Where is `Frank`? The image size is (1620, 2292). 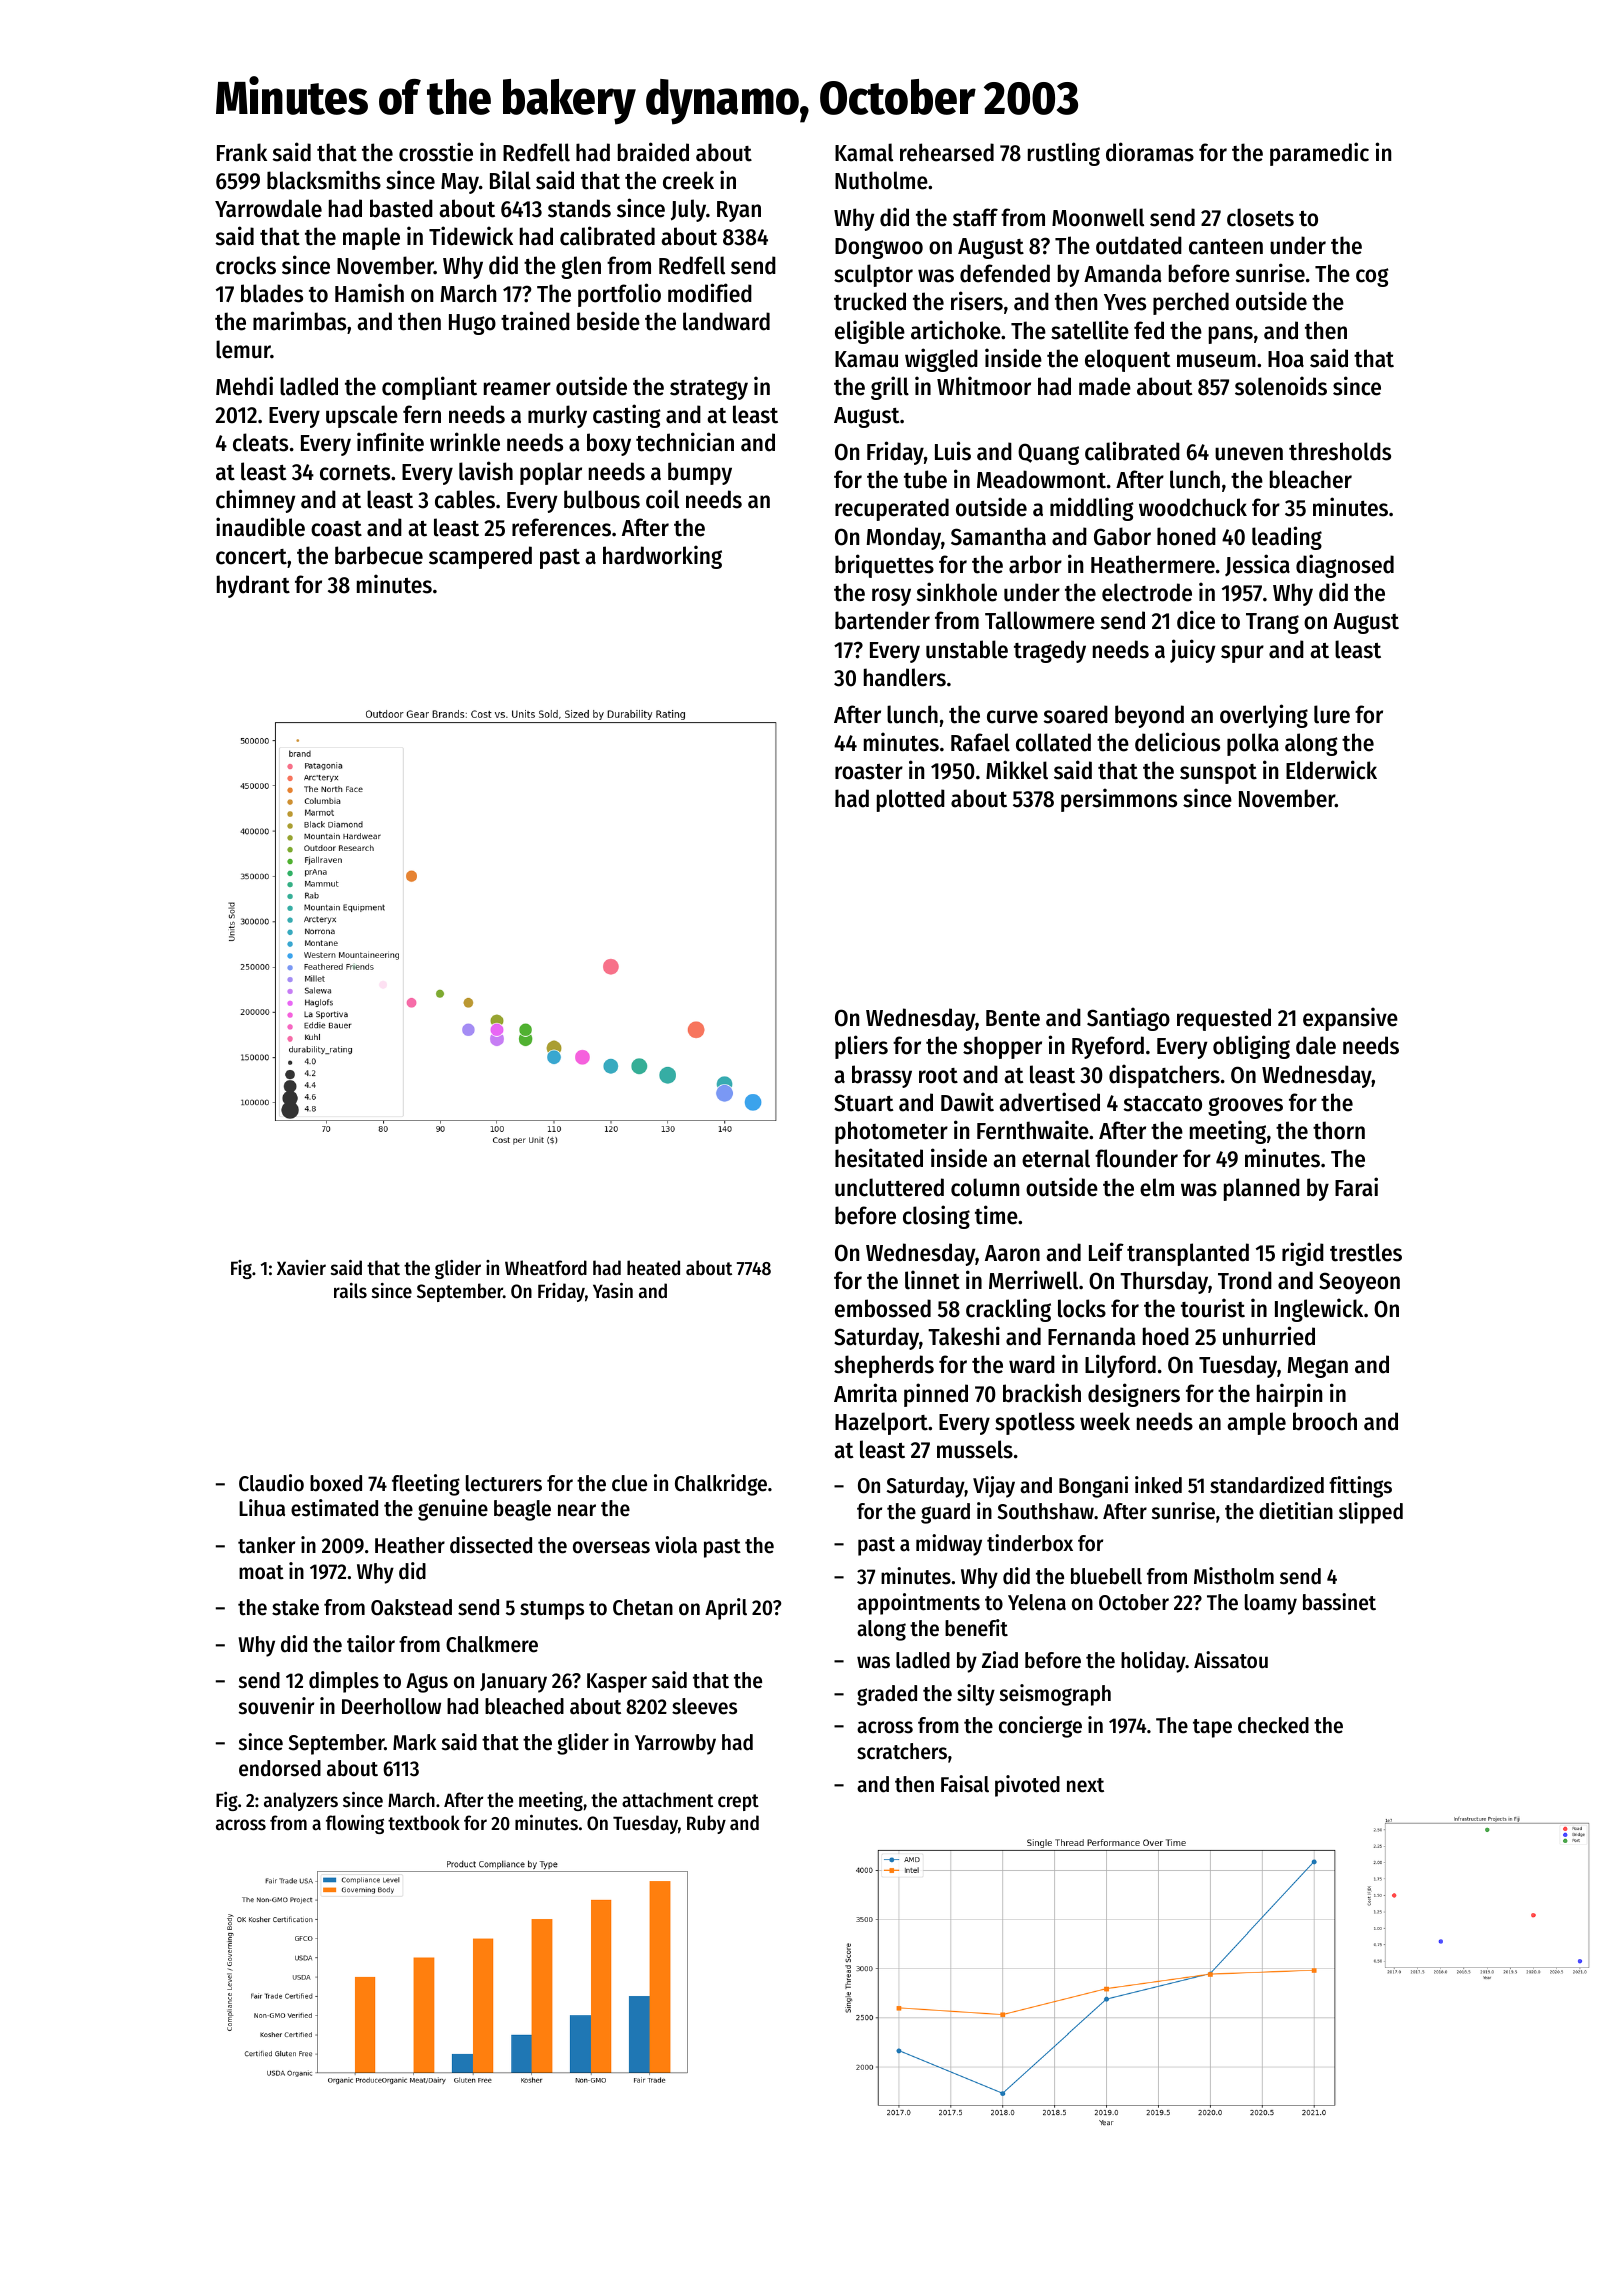 Frank is located at coordinates (242, 152).
